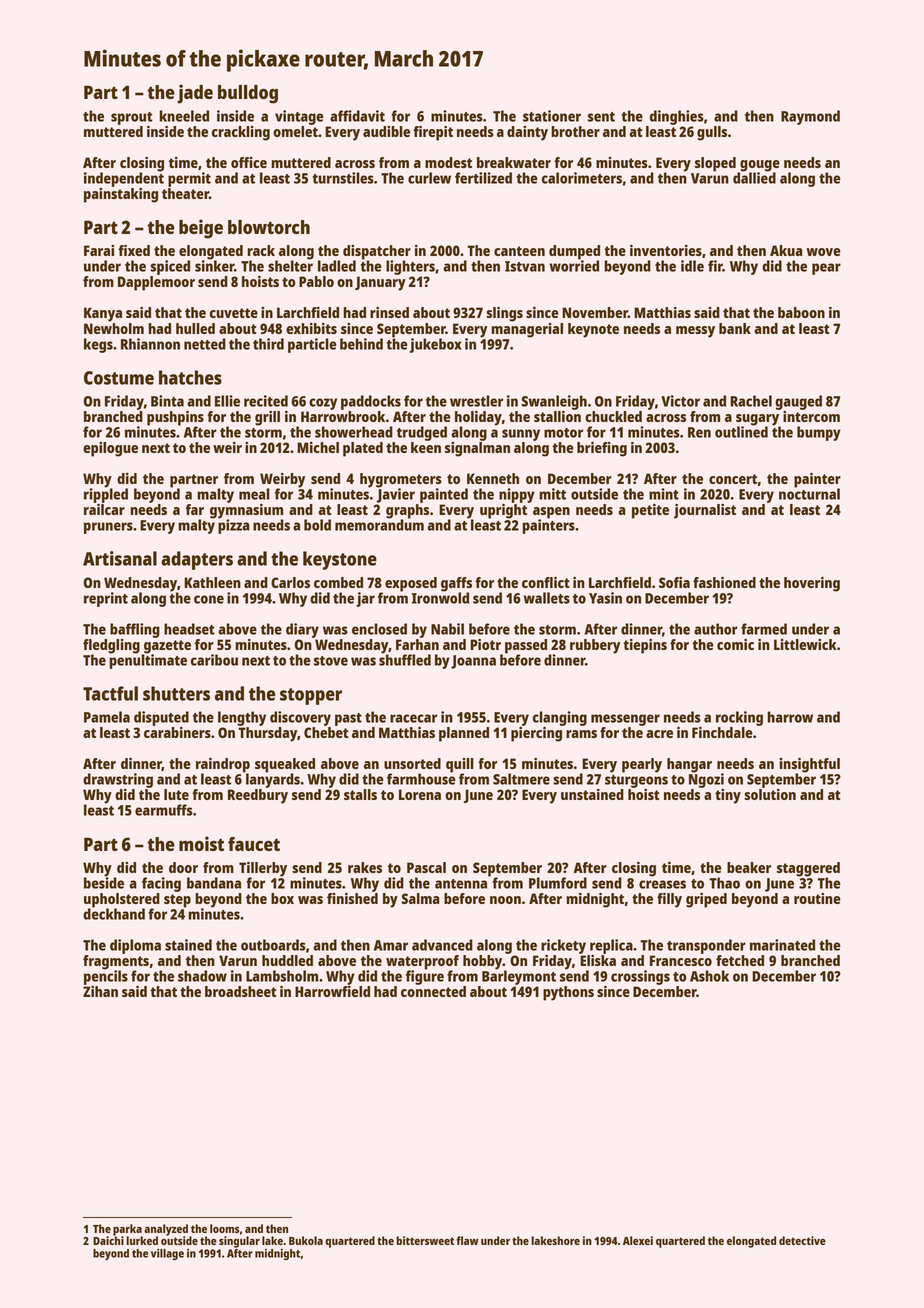 The image size is (924, 1308). What do you see at coordinates (433, 133) in the page?
I see `firepit` at bounding box center [433, 133].
